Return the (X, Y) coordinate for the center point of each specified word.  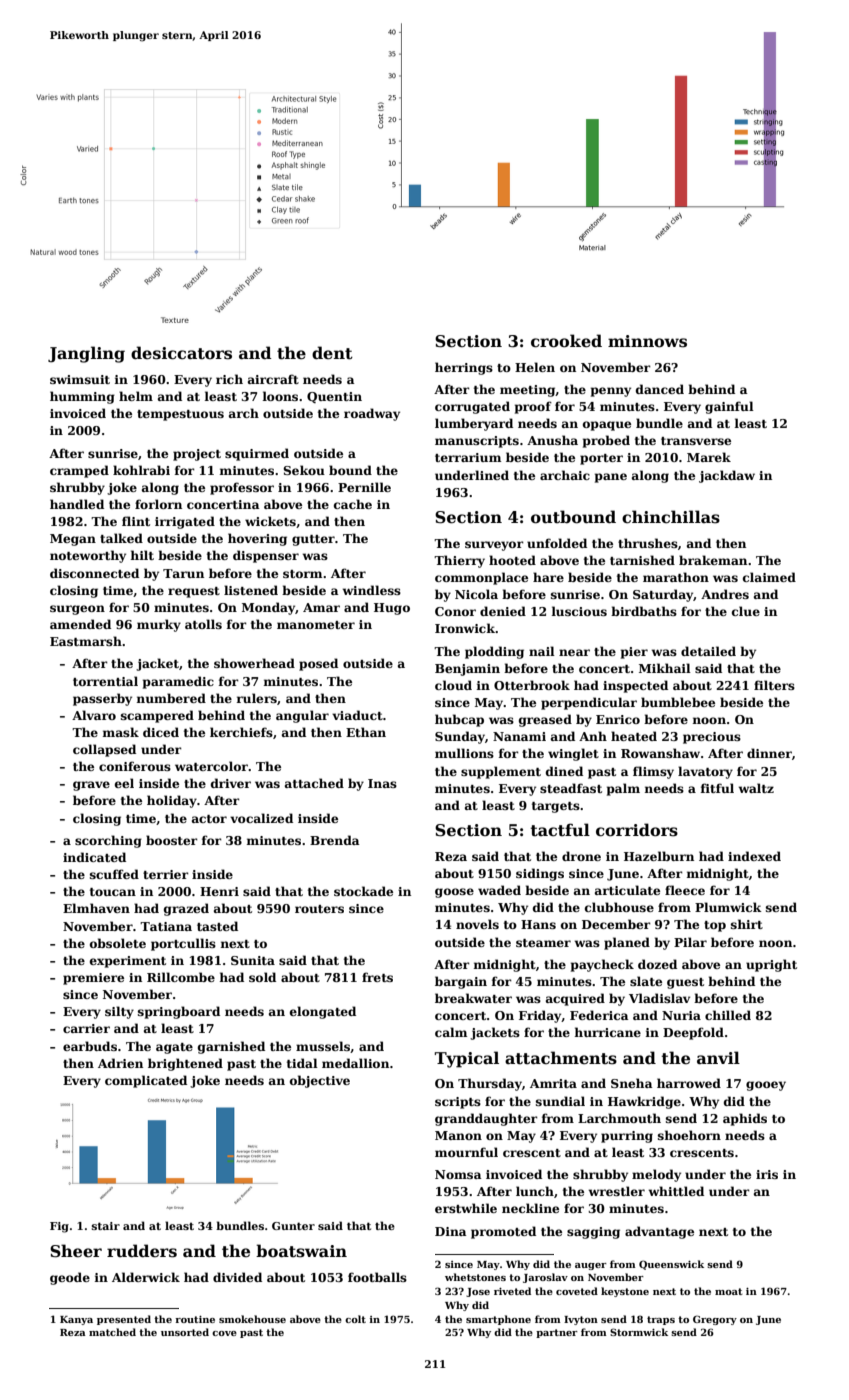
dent (332, 353)
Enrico (618, 719)
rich (229, 379)
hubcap (459, 720)
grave (91, 786)
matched (112, 1332)
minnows (647, 341)
